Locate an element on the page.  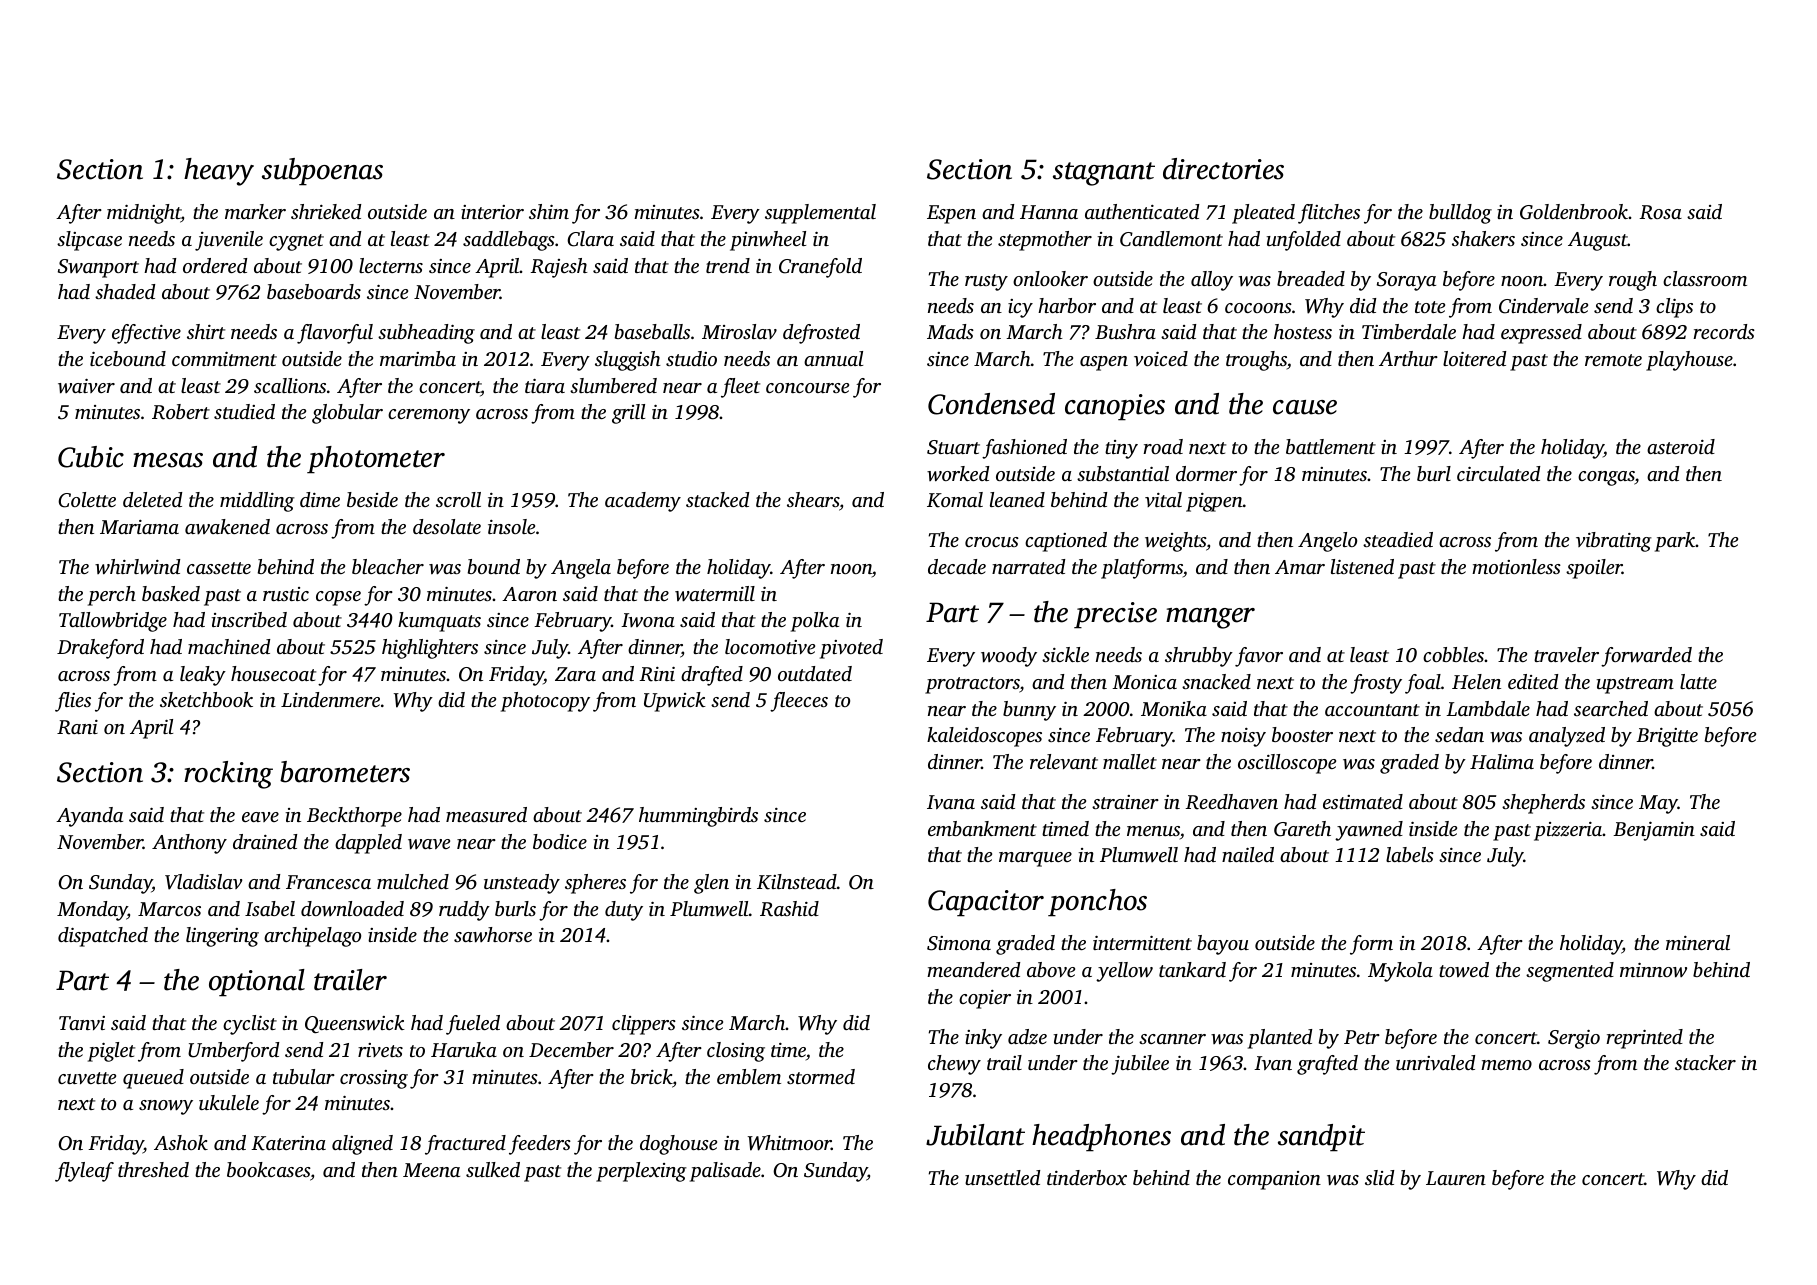
battlement is located at coordinates (1331, 446).
